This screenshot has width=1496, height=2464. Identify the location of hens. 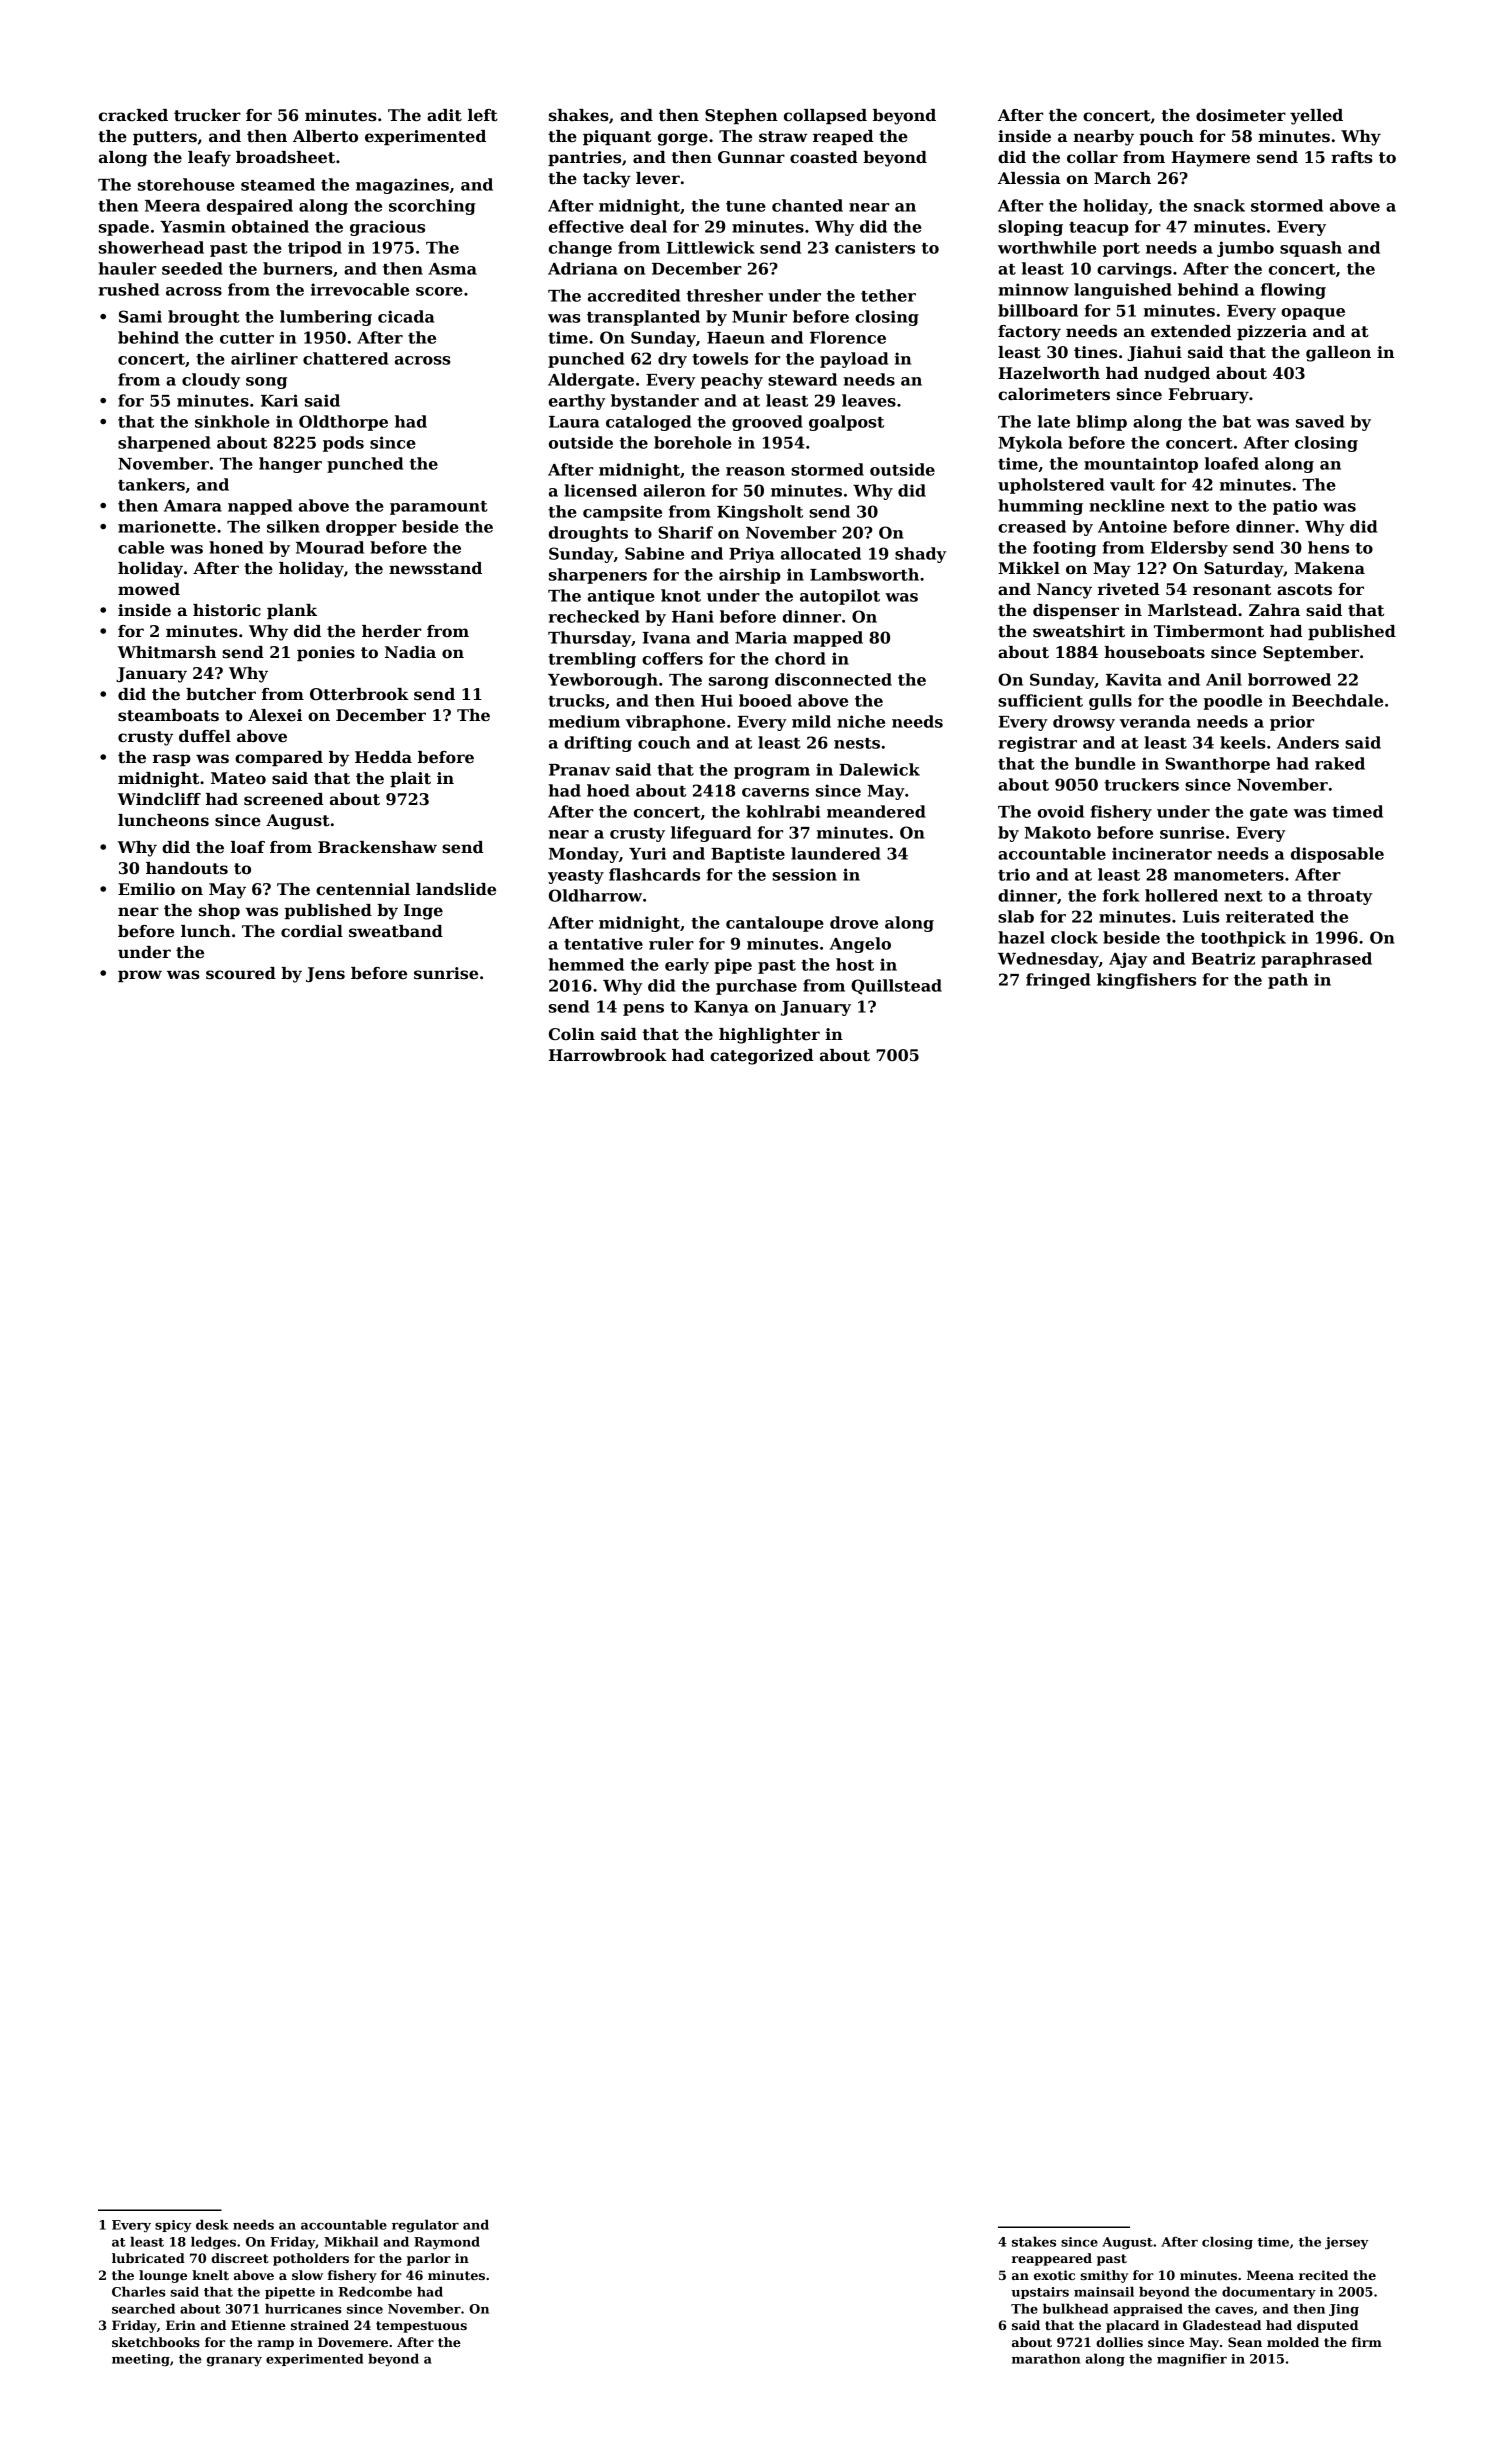
(1328, 547).
